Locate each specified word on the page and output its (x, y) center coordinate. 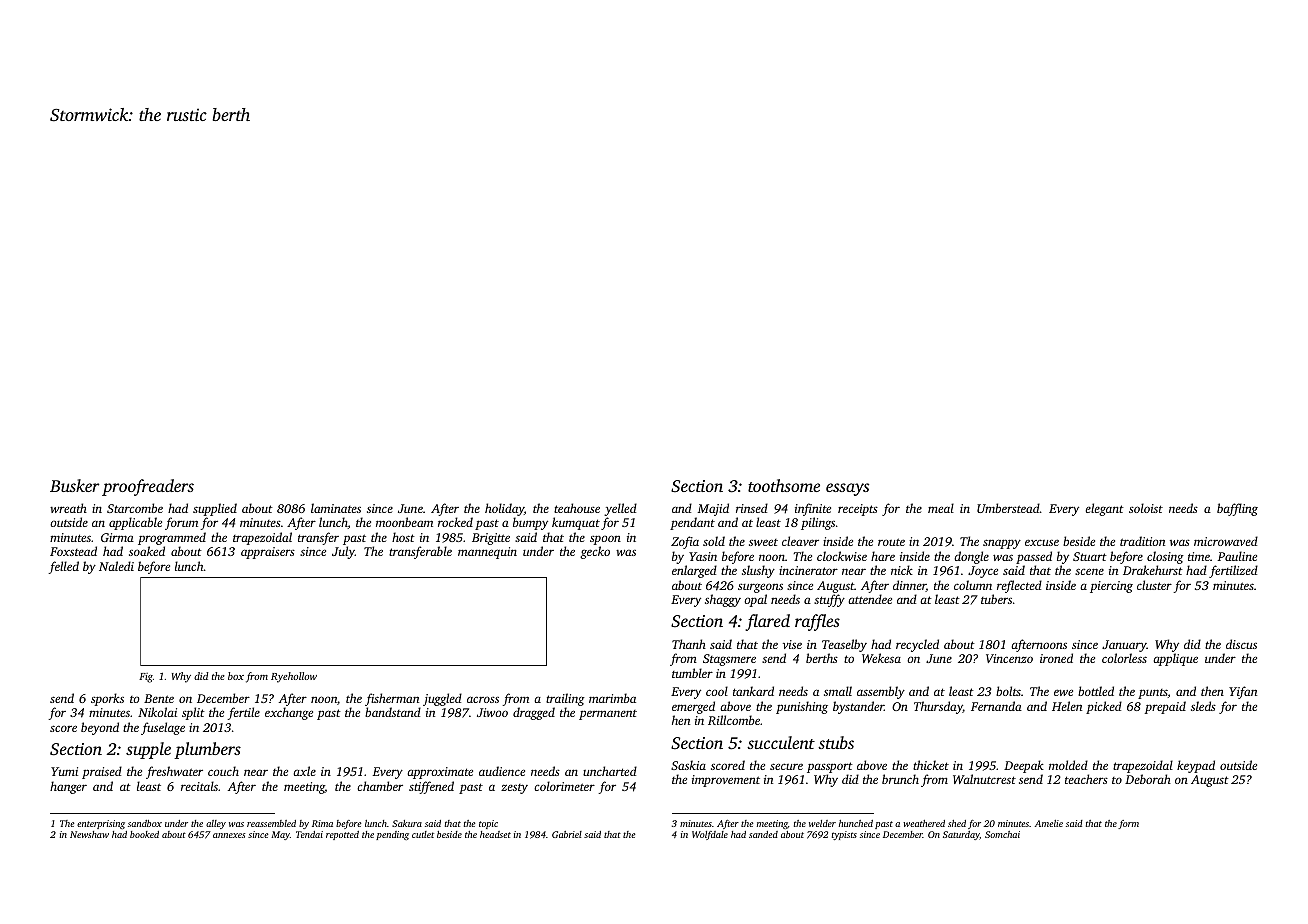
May (280, 835)
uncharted (610, 771)
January (1124, 646)
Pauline (1237, 556)
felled (63, 567)
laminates (336, 508)
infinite (813, 509)
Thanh (689, 644)
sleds (1203, 706)
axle (304, 771)
